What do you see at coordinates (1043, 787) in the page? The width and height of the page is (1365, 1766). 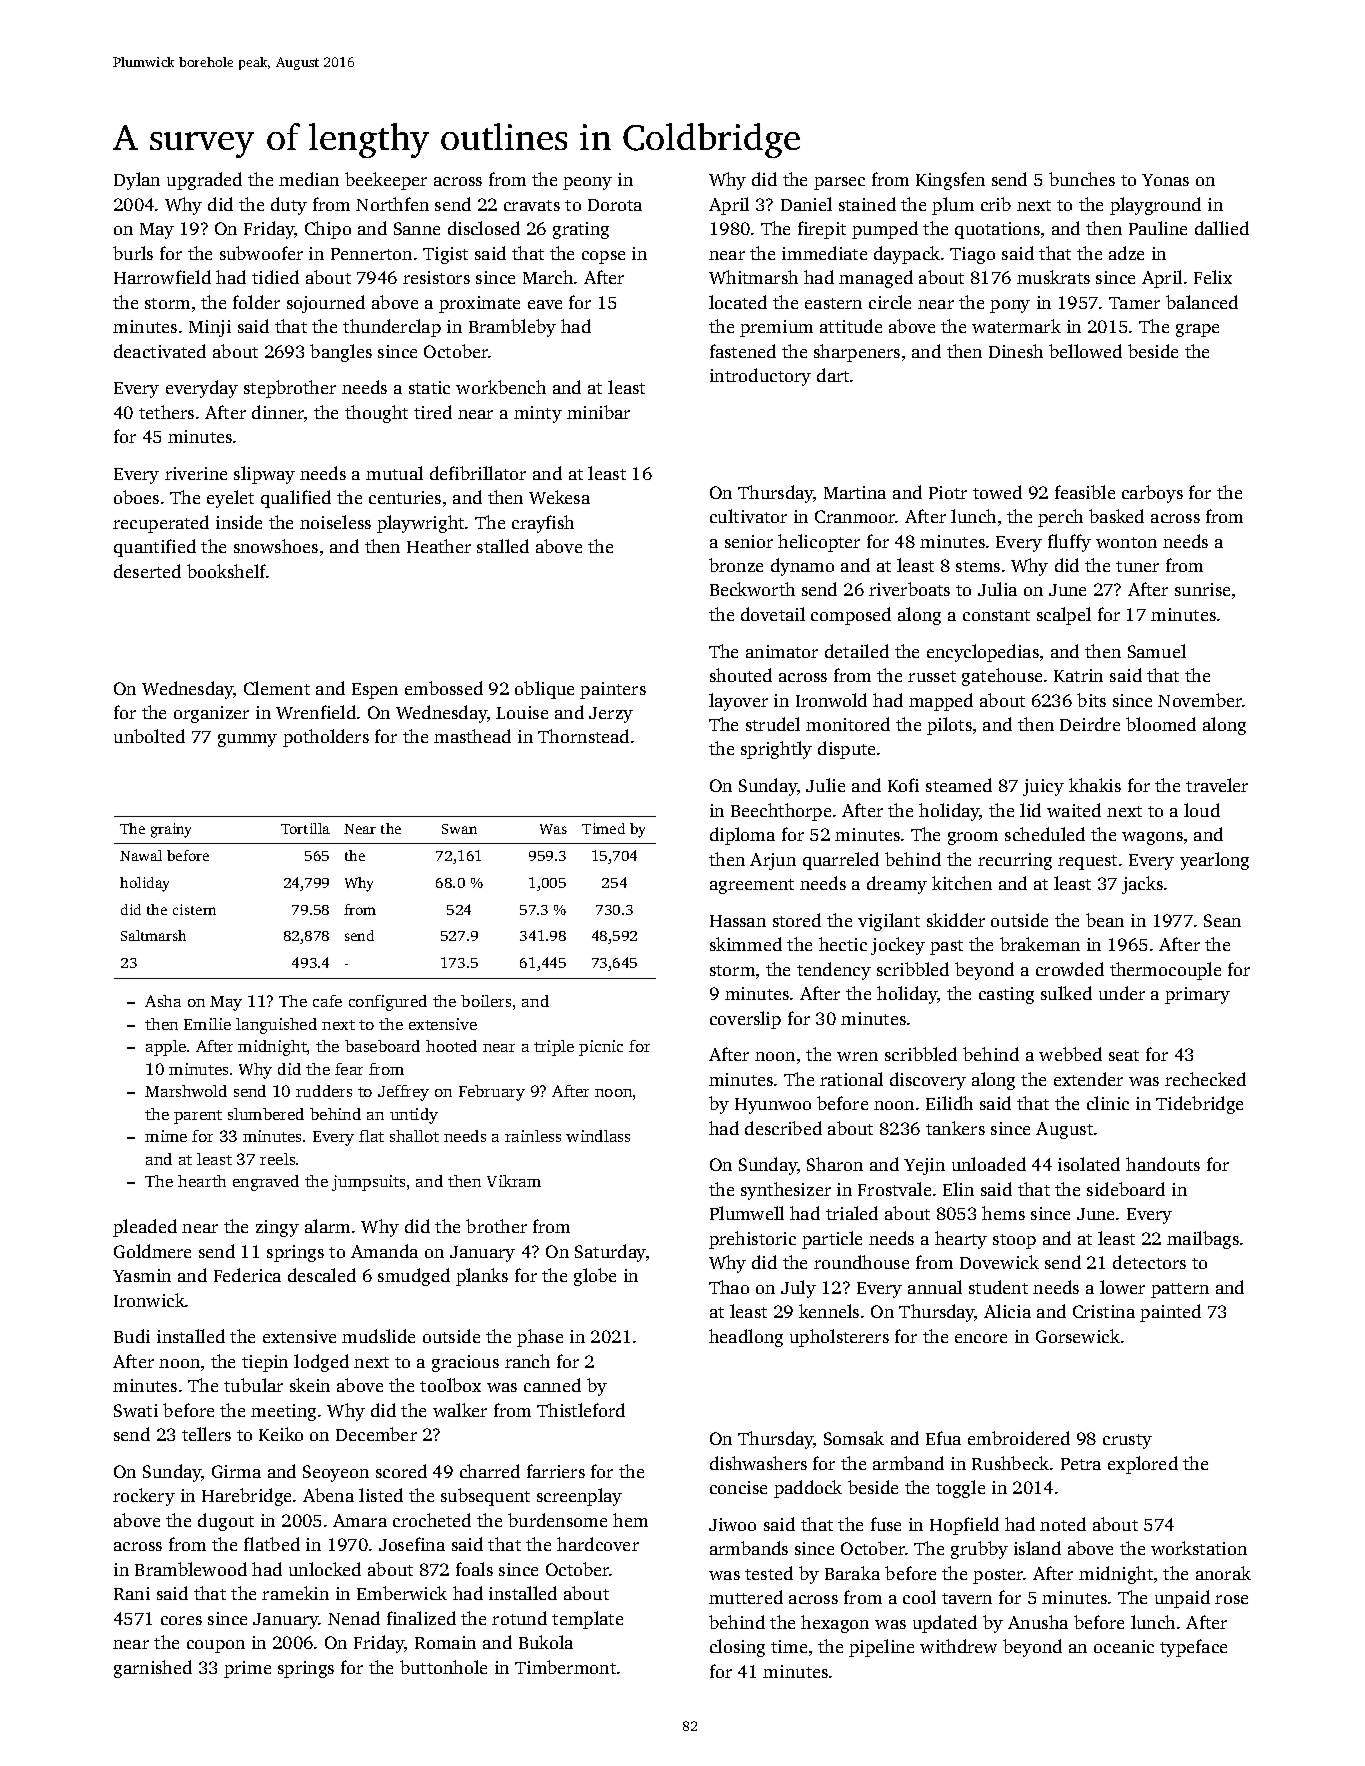 I see `juicy` at bounding box center [1043, 787].
